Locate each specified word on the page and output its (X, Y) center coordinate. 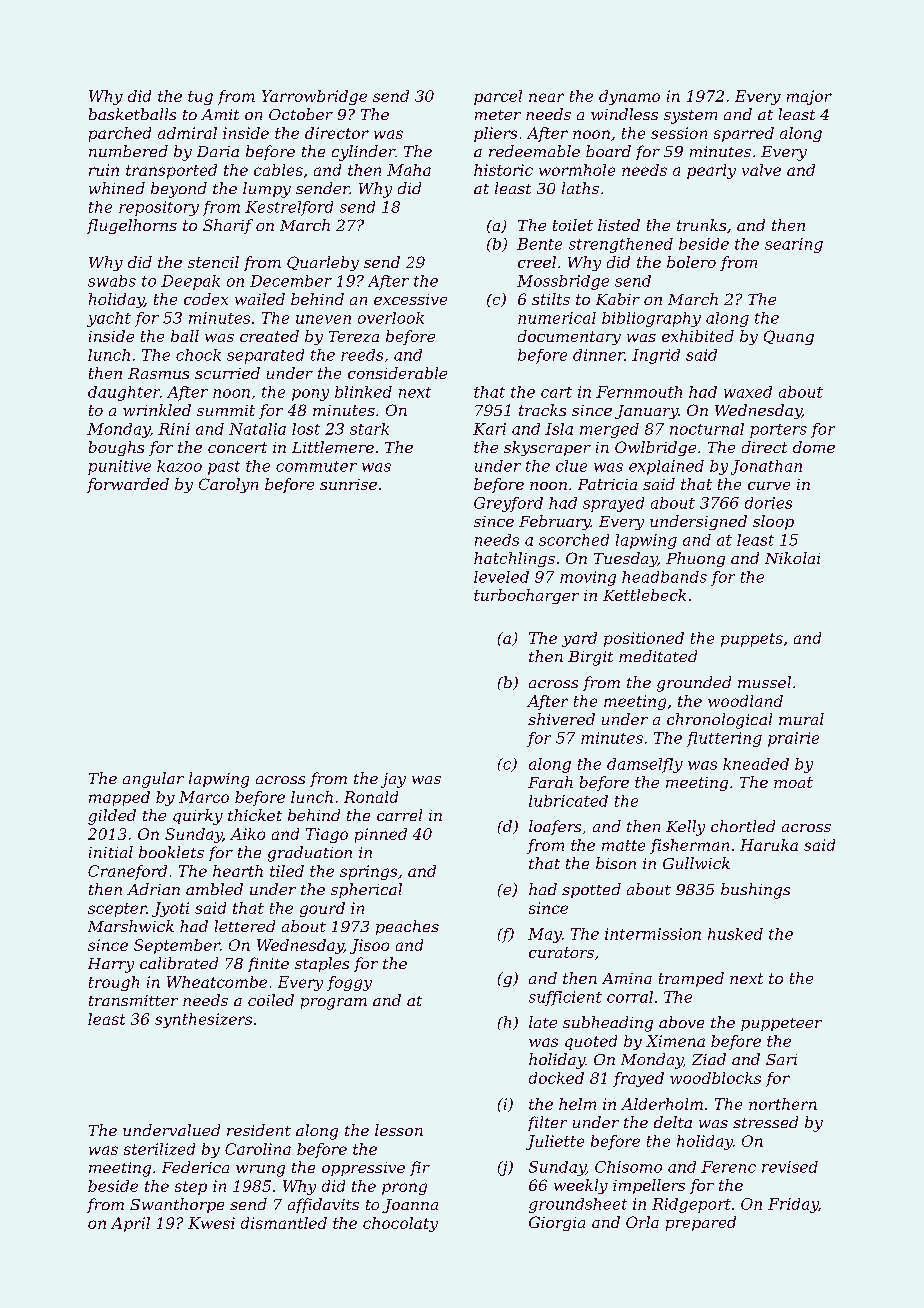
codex (206, 299)
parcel (498, 97)
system (690, 117)
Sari (781, 1059)
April (130, 1224)
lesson (399, 1130)
